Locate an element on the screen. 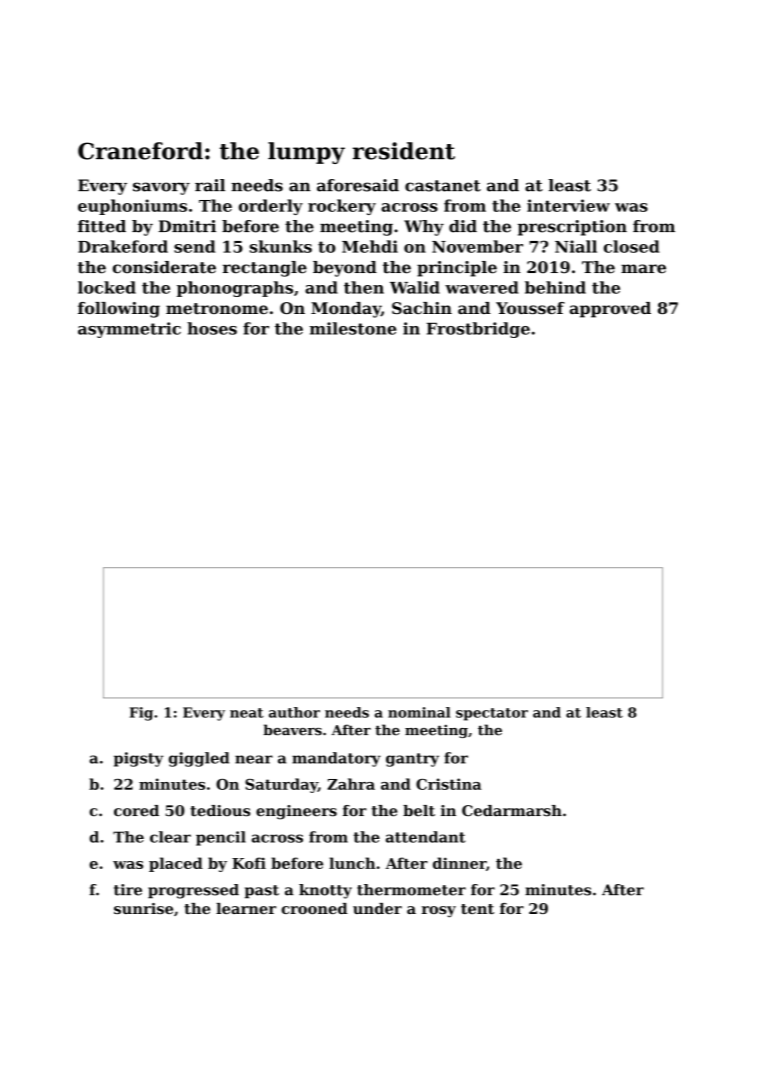 The height and width of the screenshot is (1088, 766). Youssef is located at coordinates (530, 308).
